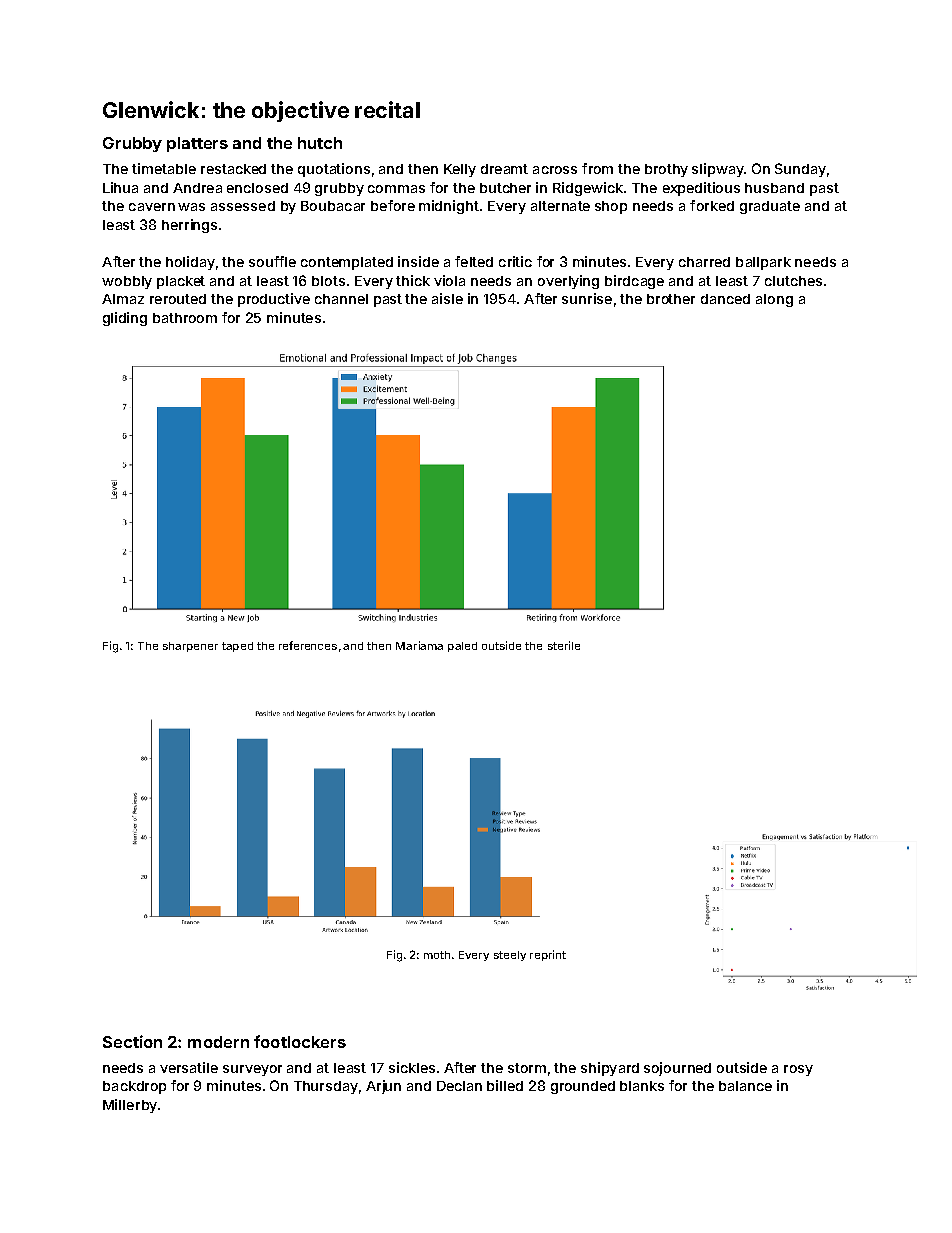 The image size is (952, 1233). What do you see at coordinates (460, 170) in the image?
I see `Kelly` at bounding box center [460, 170].
